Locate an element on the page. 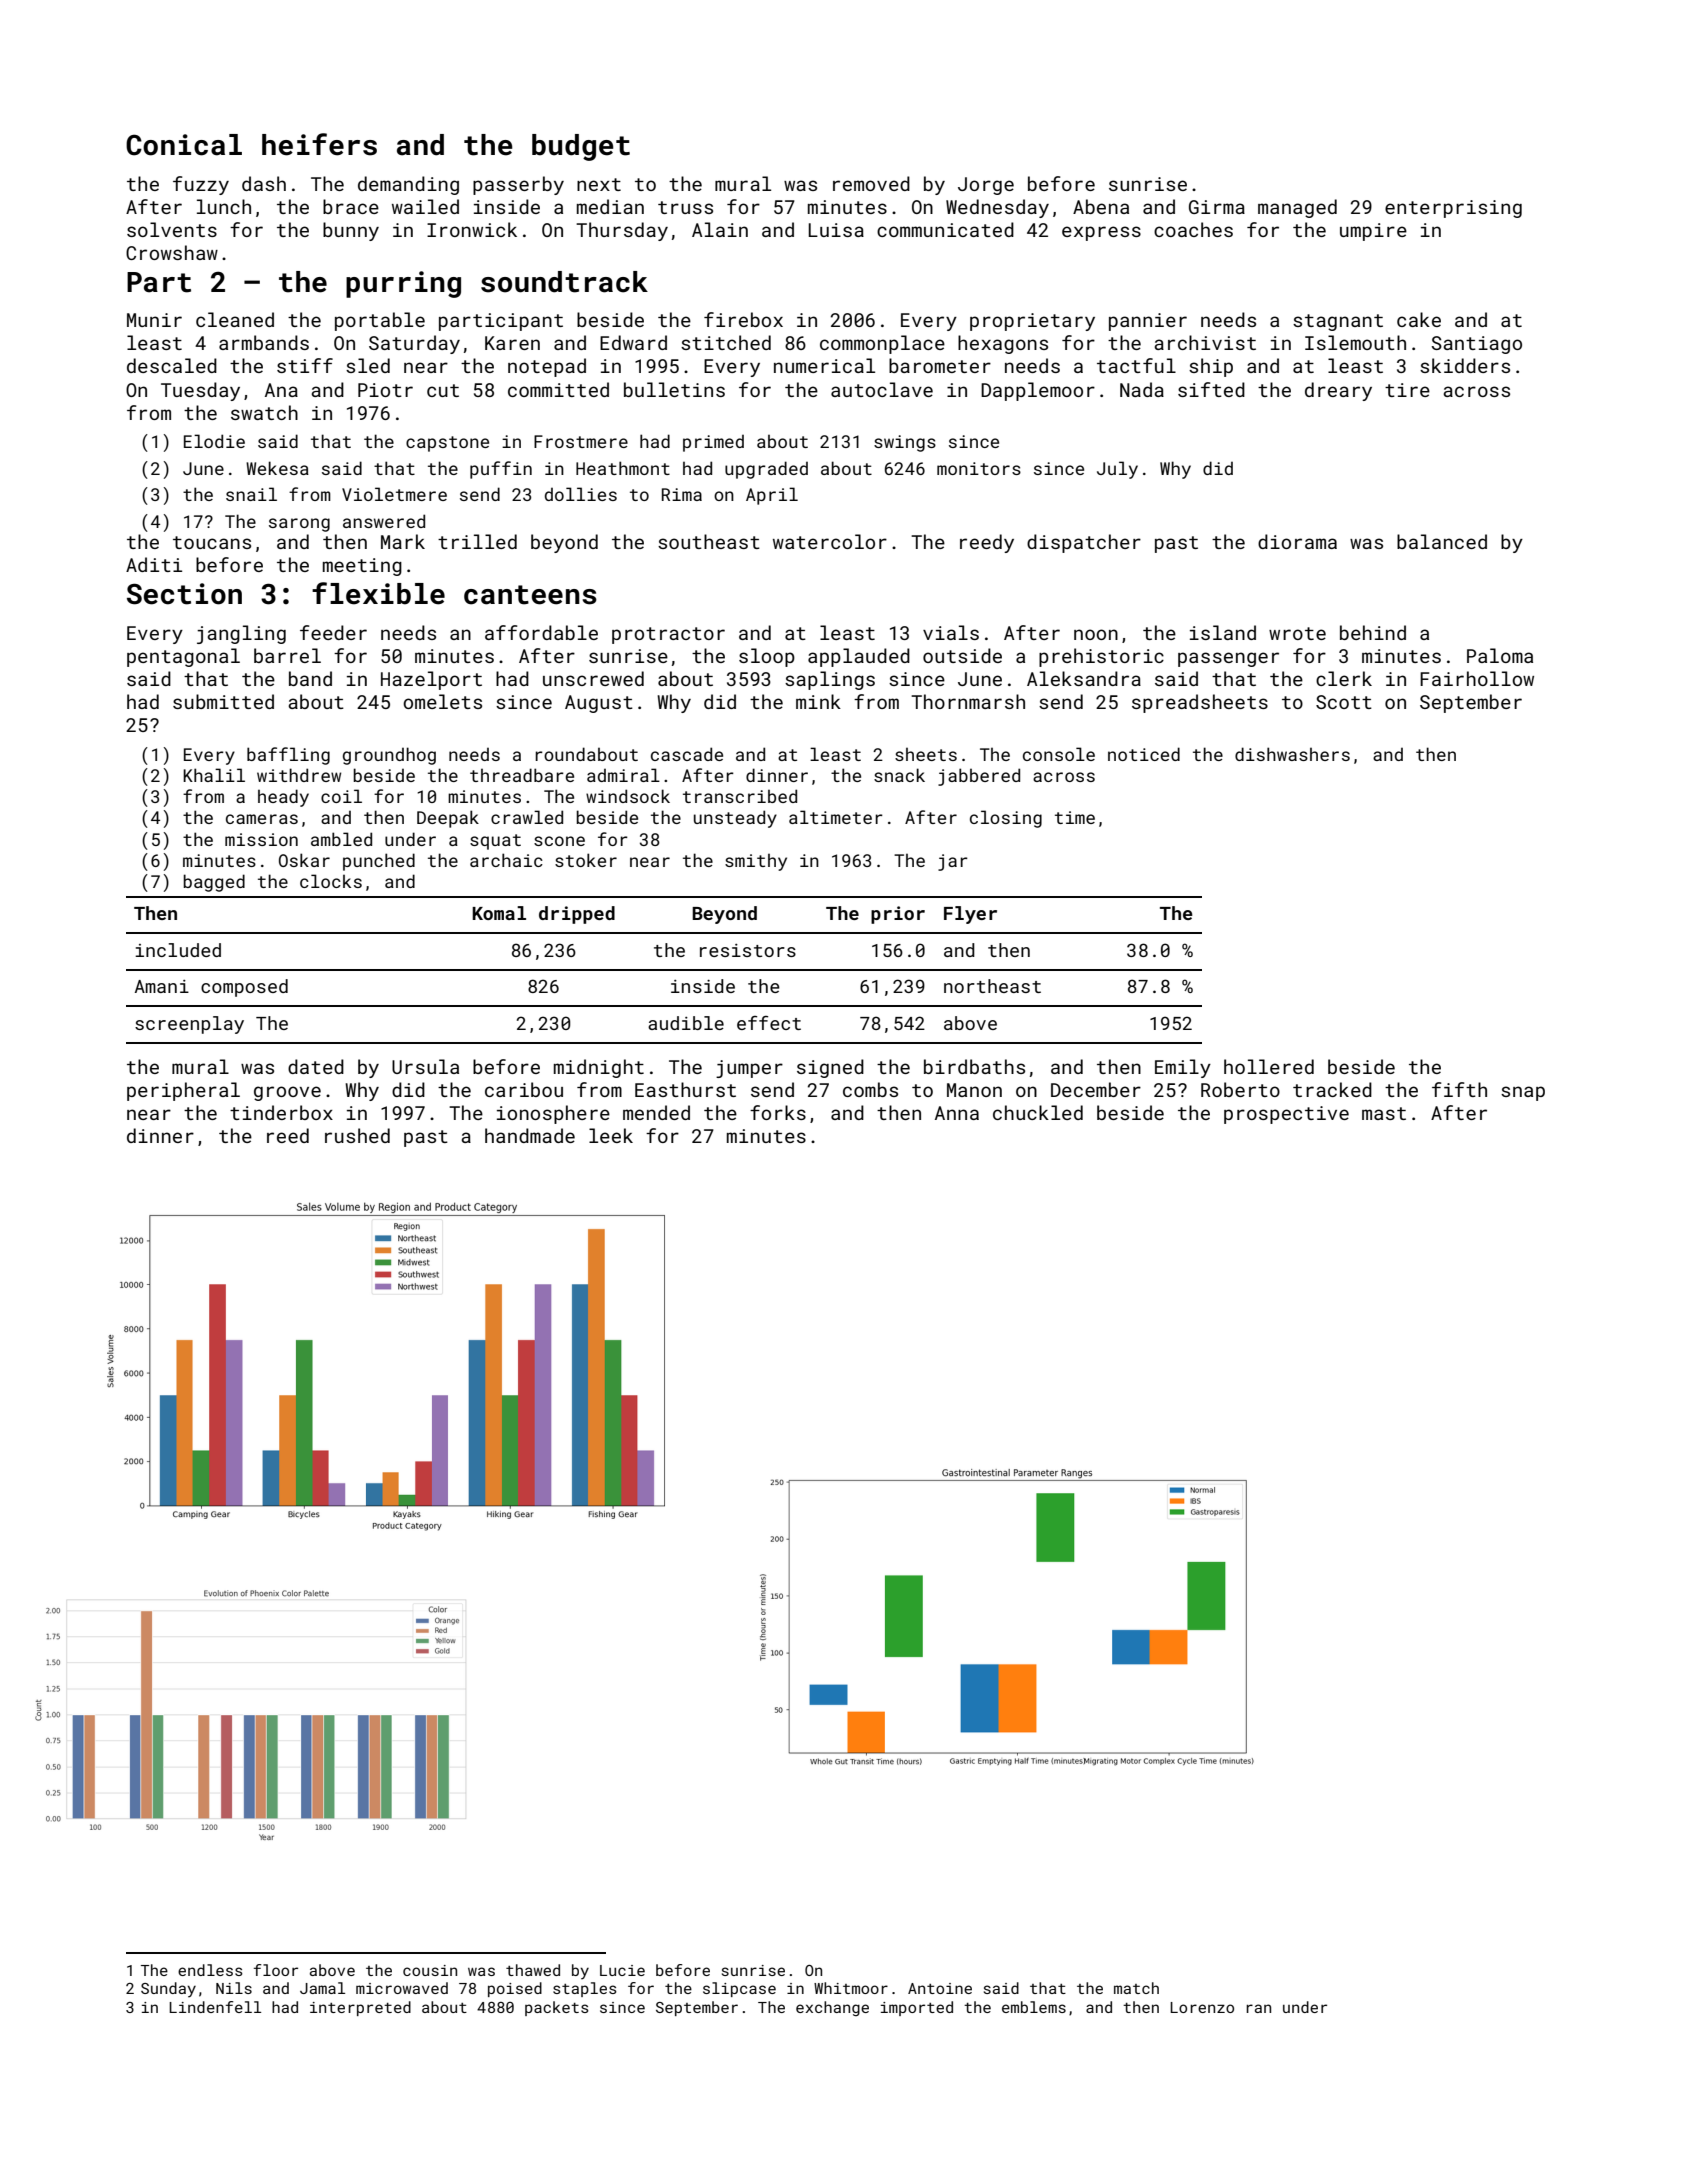 This image has width=1683, height=2178. Lindenfell is located at coordinates (215, 2007).
